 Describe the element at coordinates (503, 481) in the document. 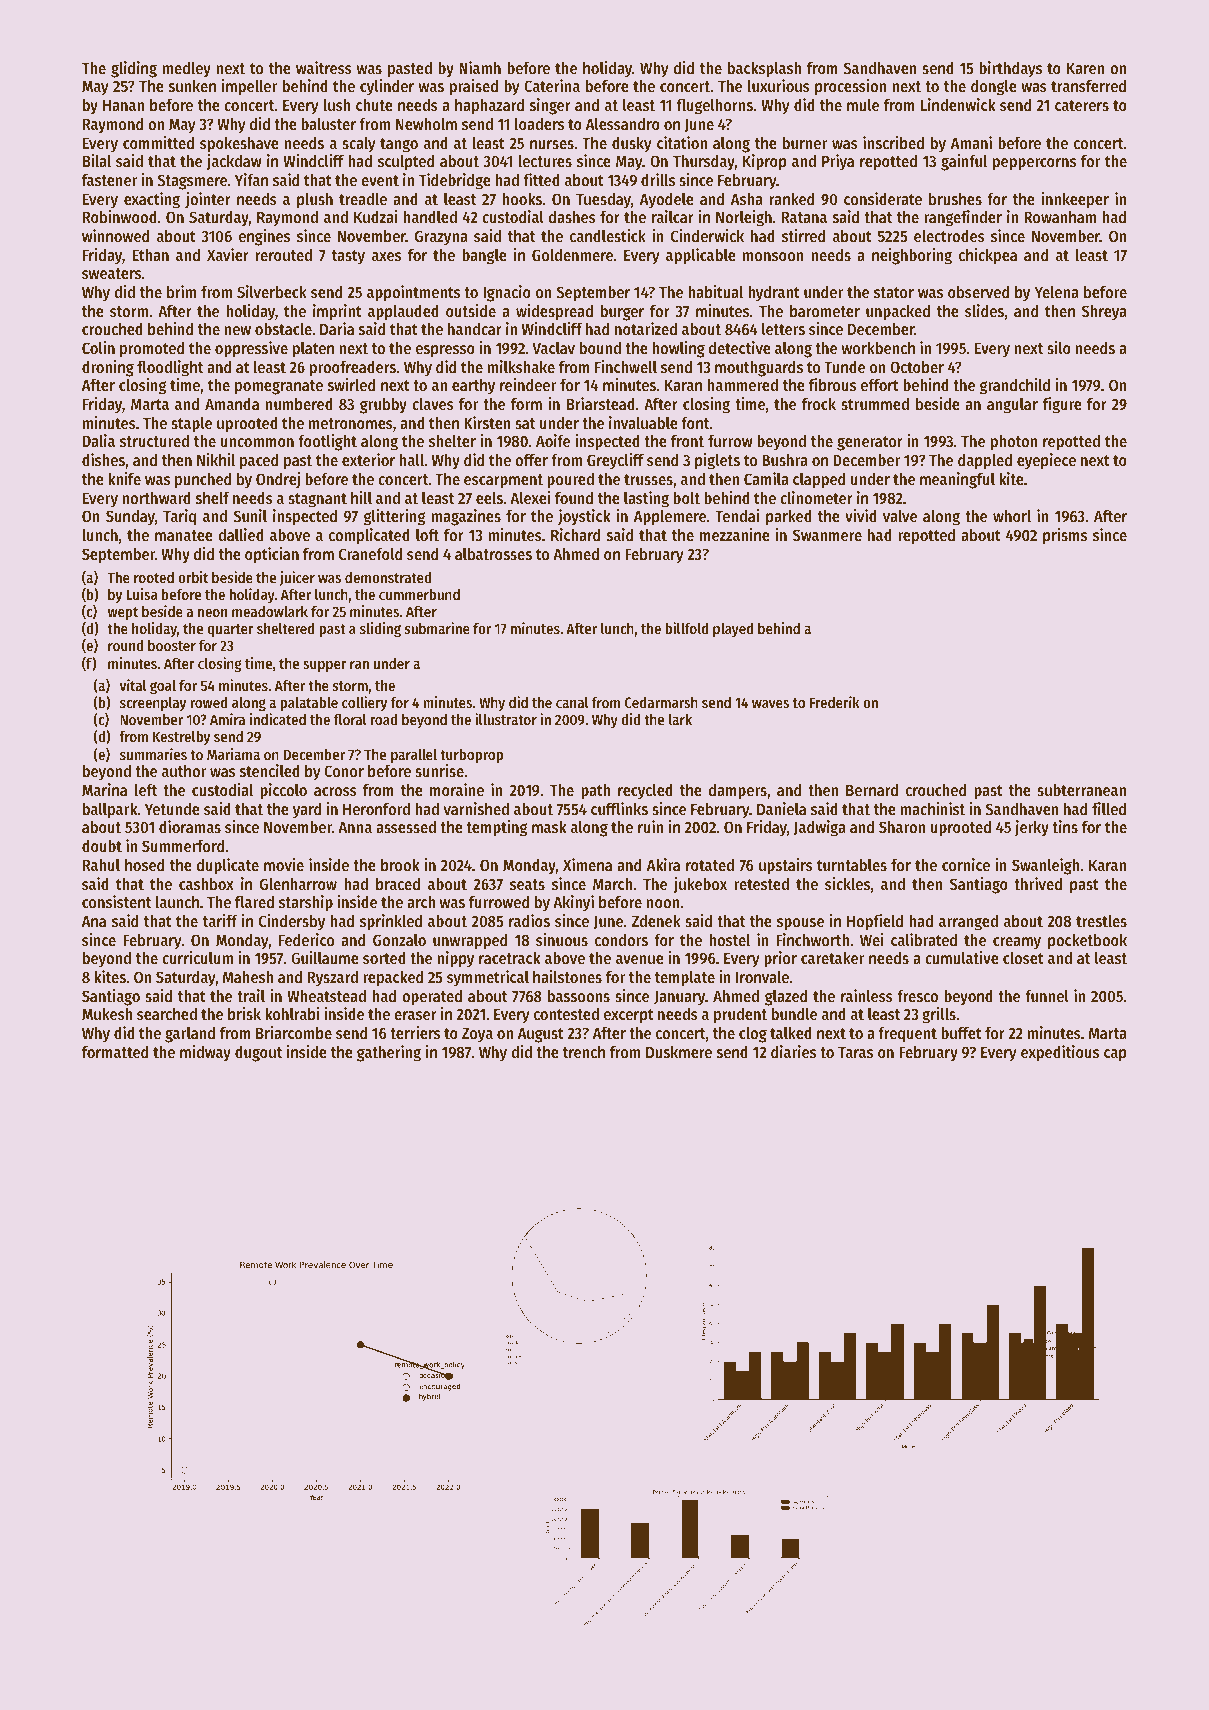

I see `escarpment` at that location.
